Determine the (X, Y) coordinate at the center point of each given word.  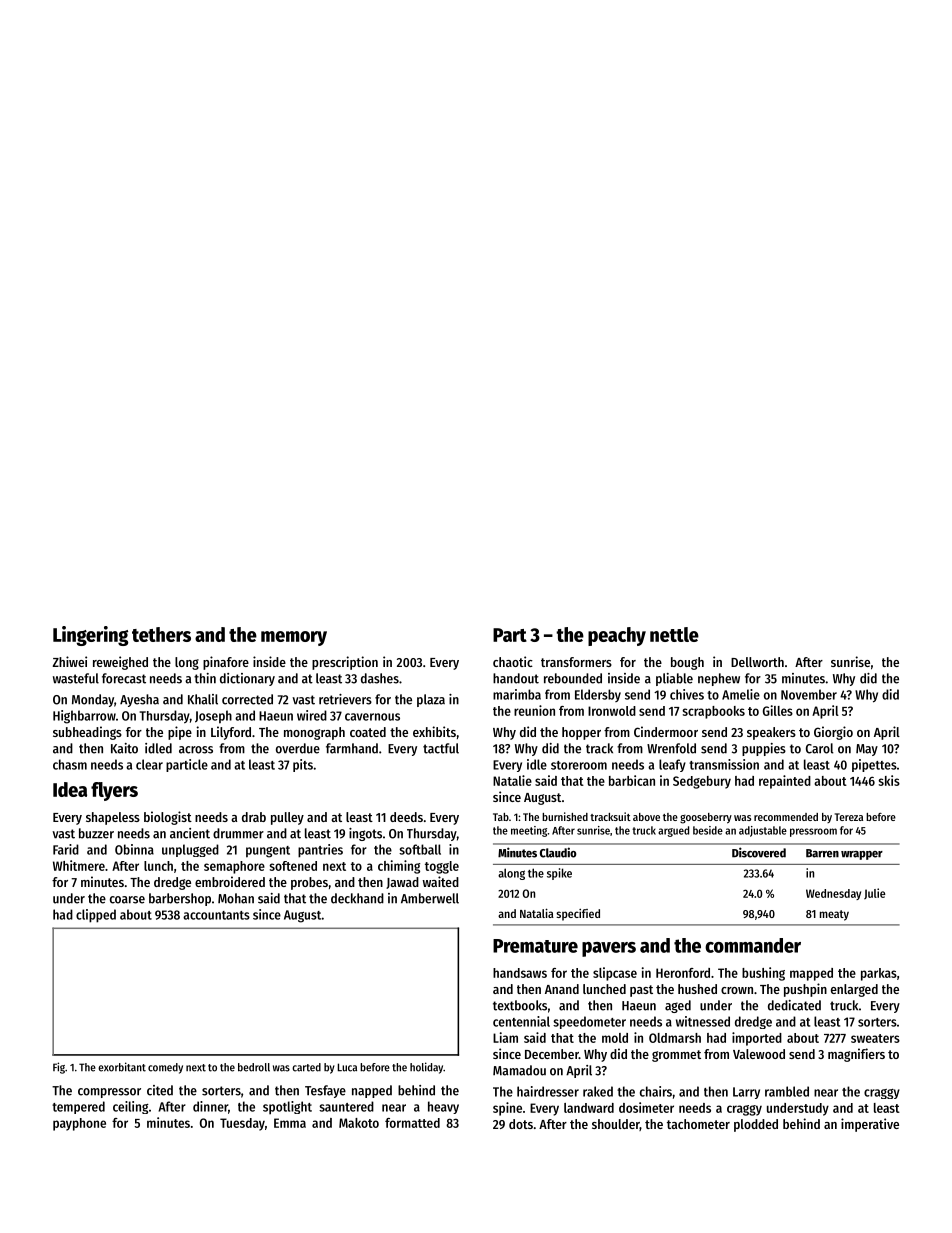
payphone (79, 1124)
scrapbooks (713, 712)
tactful (441, 748)
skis (889, 780)
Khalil (203, 699)
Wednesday (833, 894)
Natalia (537, 913)
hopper (581, 733)
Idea (70, 789)
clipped (96, 916)
